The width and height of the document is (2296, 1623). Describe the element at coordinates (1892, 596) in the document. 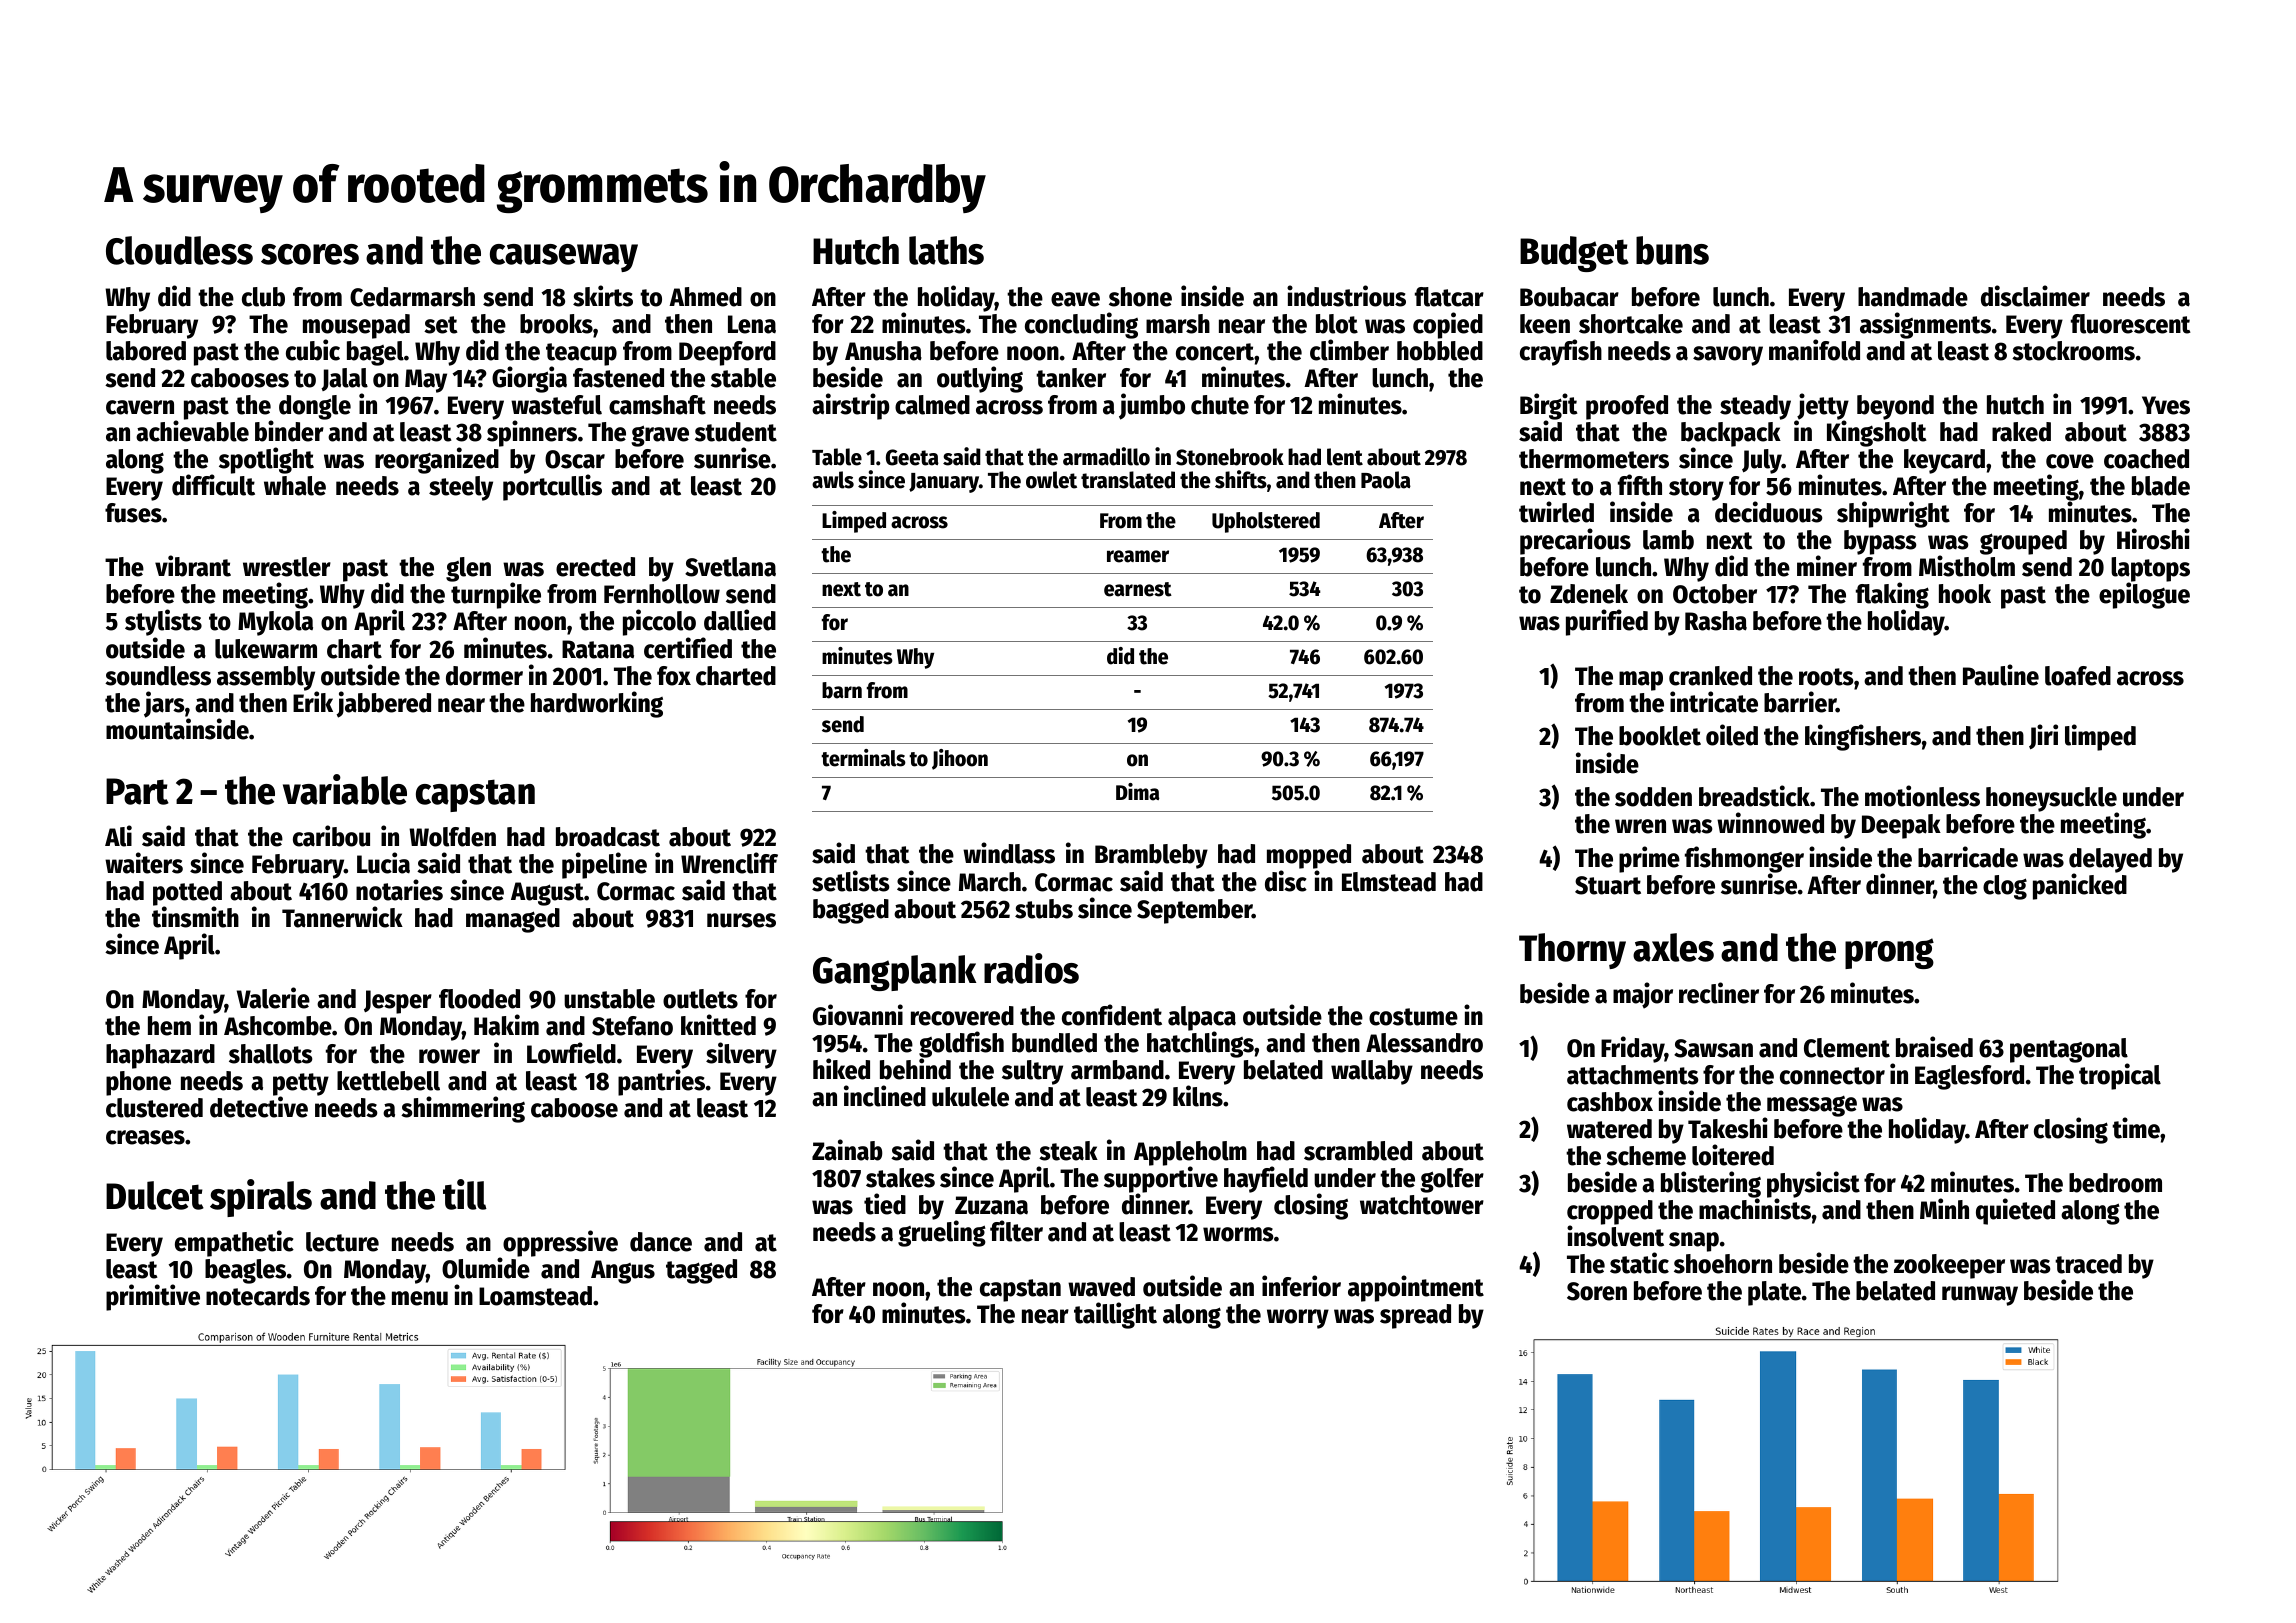

I see `flaking` at that location.
